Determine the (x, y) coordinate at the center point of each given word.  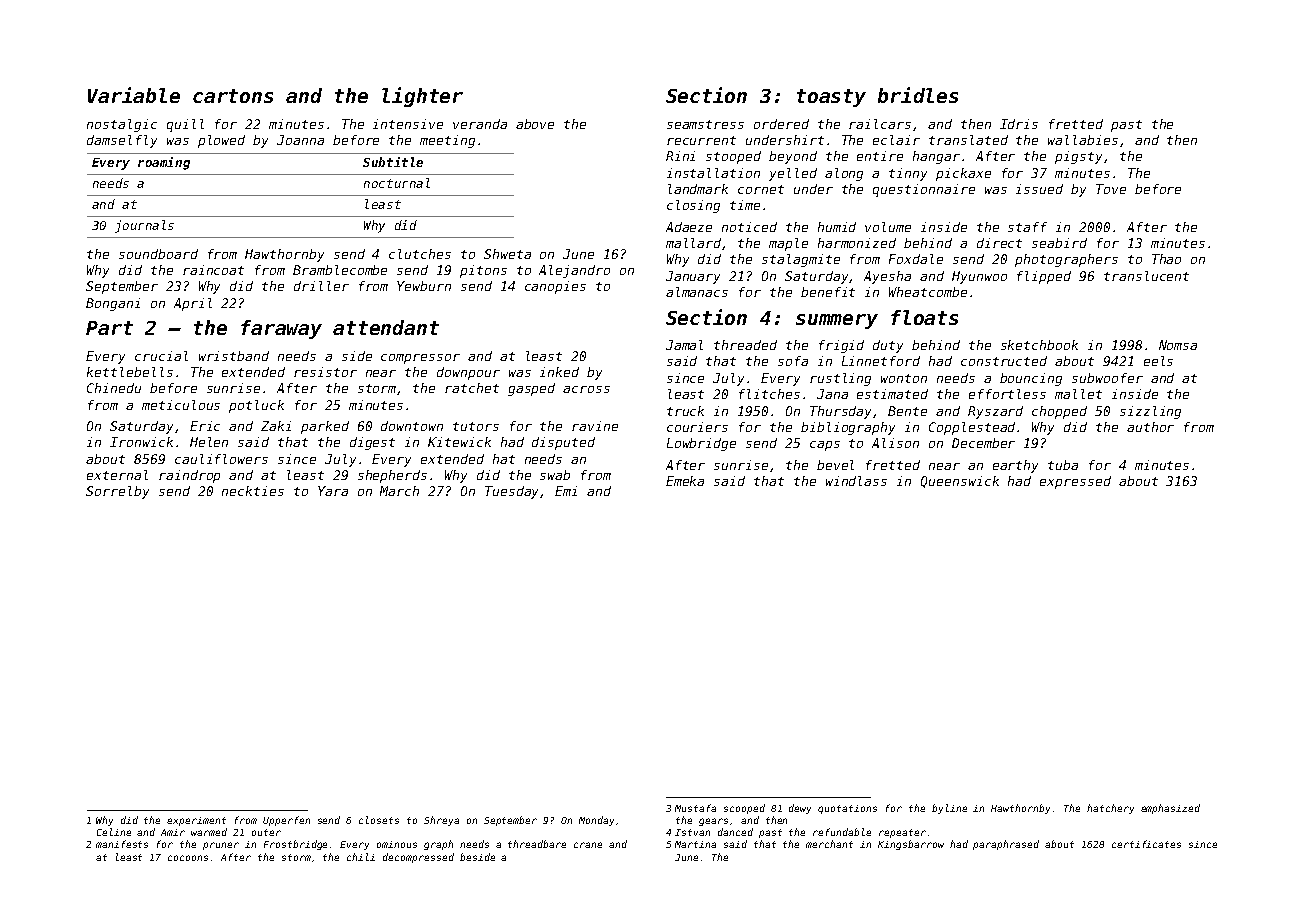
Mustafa (695, 808)
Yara (333, 491)
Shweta (507, 254)
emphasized (1170, 809)
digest (372, 443)
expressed (1075, 482)
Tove (1111, 189)
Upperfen (286, 821)
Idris (1019, 124)
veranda (480, 124)
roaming (164, 163)
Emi (566, 491)
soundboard (158, 254)
